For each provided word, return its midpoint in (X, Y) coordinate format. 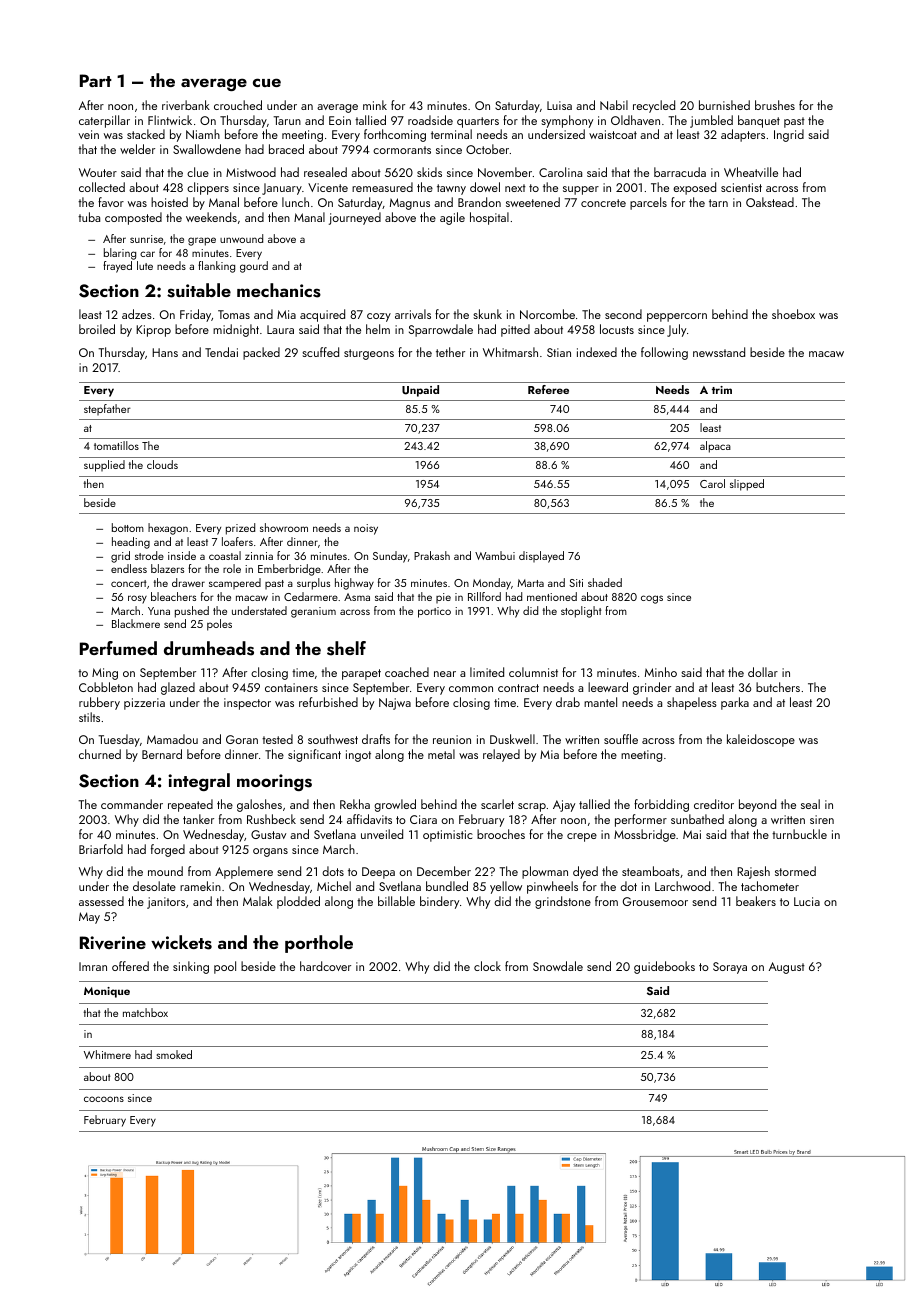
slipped (747, 485)
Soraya (730, 968)
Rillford (484, 596)
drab (568, 702)
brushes (775, 105)
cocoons (104, 1099)
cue (267, 82)
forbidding (661, 805)
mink (375, 105)
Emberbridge (289, 570)
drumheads (209, 648)
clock (487, 966)
